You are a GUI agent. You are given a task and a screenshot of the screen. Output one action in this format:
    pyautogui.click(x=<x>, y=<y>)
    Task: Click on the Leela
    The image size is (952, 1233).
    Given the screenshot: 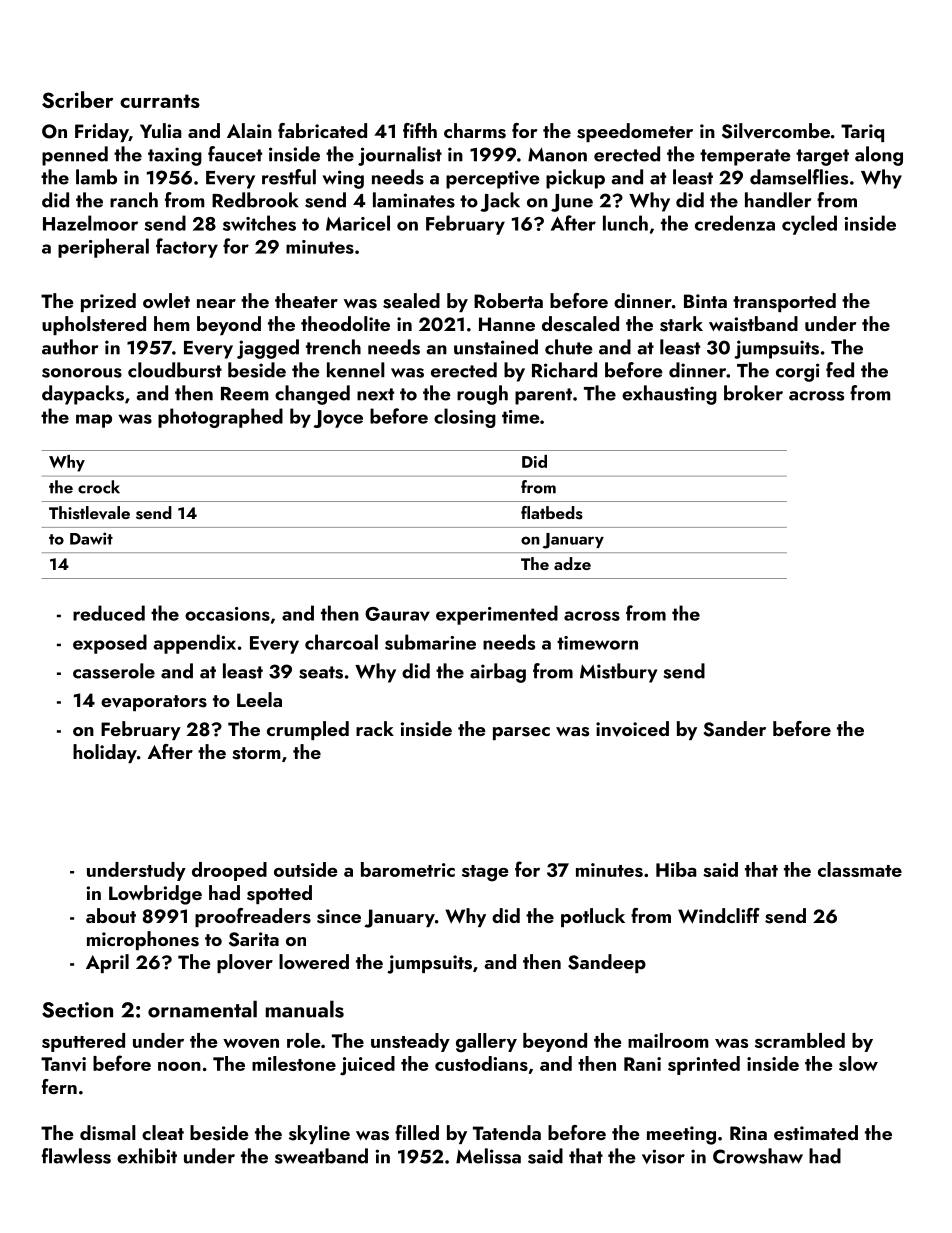 What is the action you would take?
    pyautogui.click(x=259, y=699)
